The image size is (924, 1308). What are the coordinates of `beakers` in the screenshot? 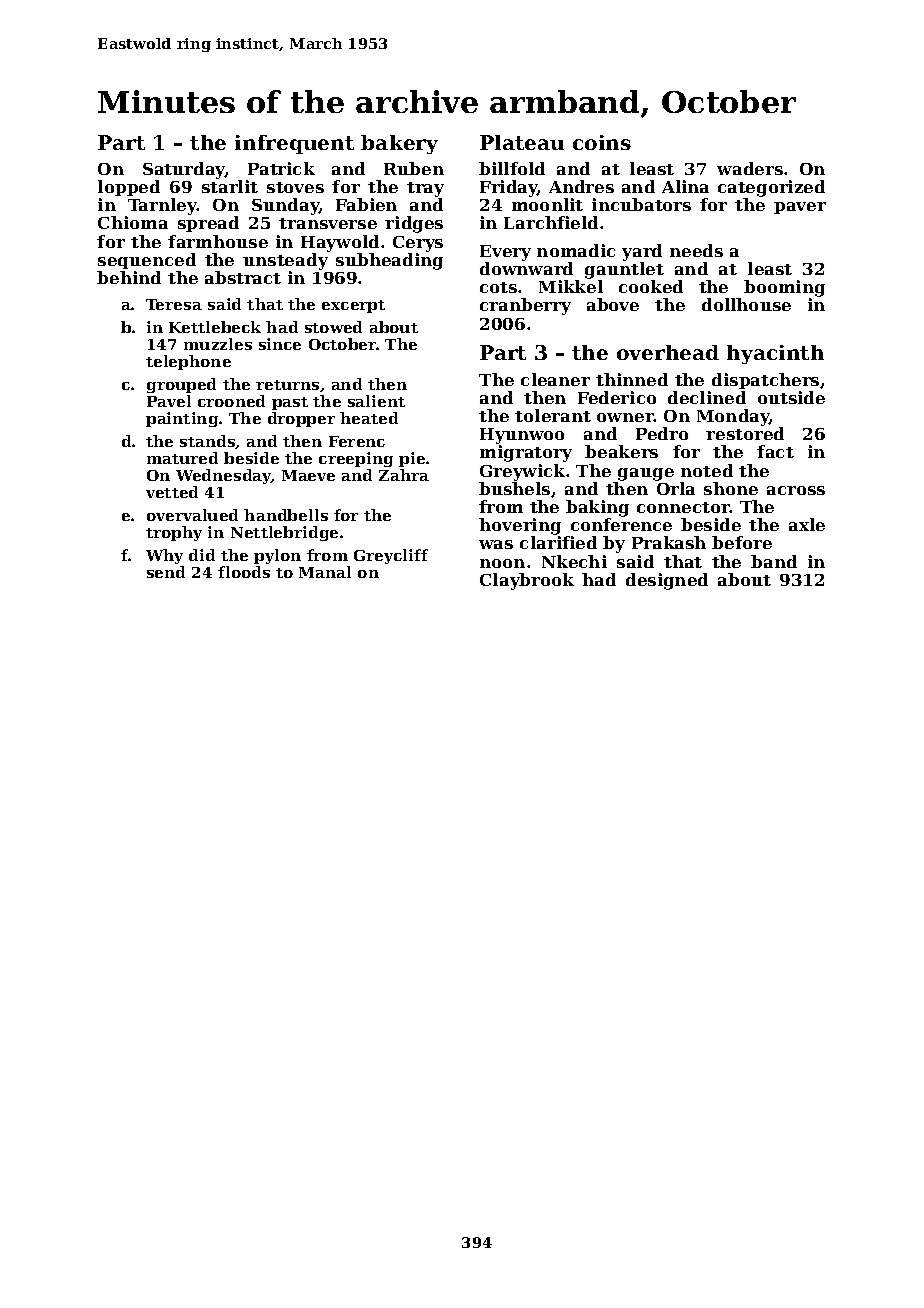 It's located at (621, 451).
